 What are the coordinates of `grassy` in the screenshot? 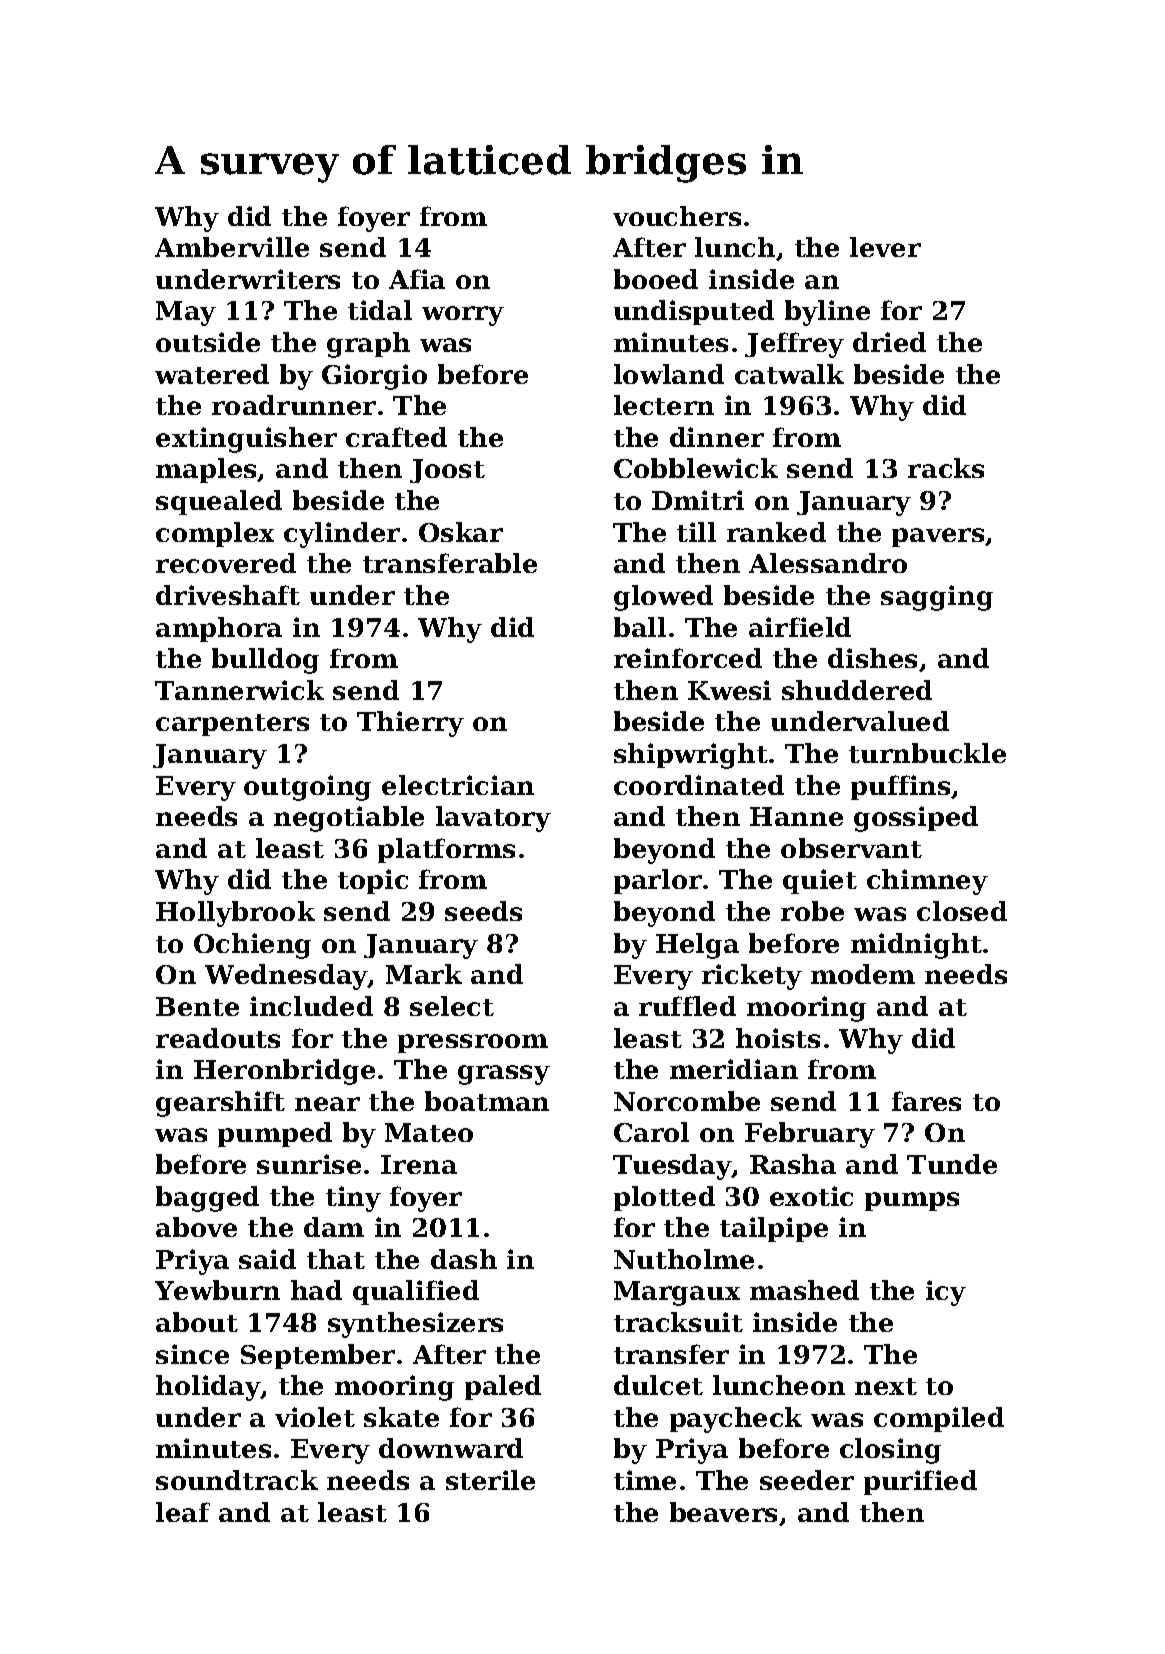 It's located at (504, 1075).
